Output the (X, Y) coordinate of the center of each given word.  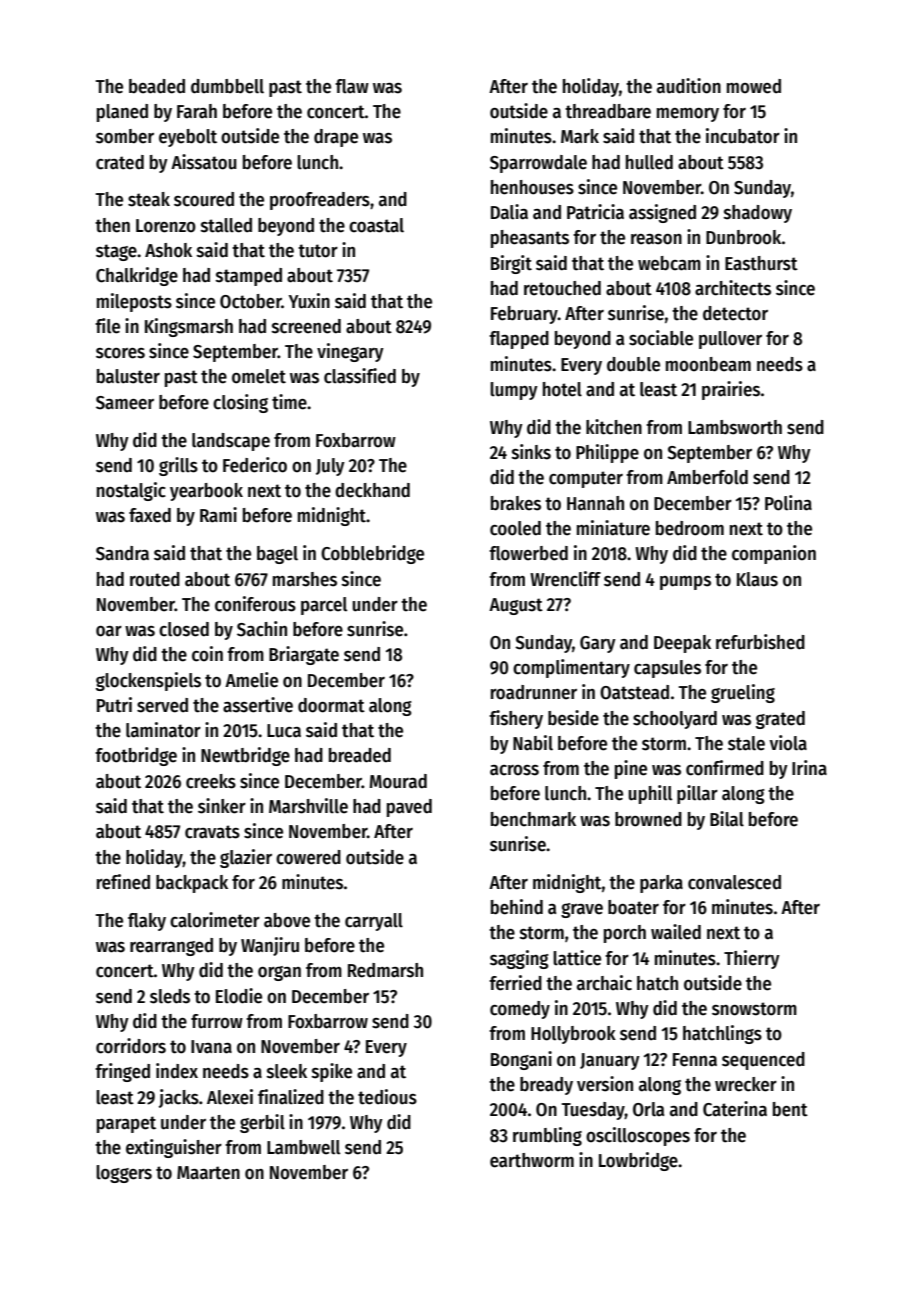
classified (360, 376)
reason (656, 239)
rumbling (547, 1136)
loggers (124, 1174)
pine (631, 769)
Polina (788, 503)
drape (336, 138)
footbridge (136, 756)
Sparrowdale (538, 164)
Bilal (727, 819)
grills (178, 466)
